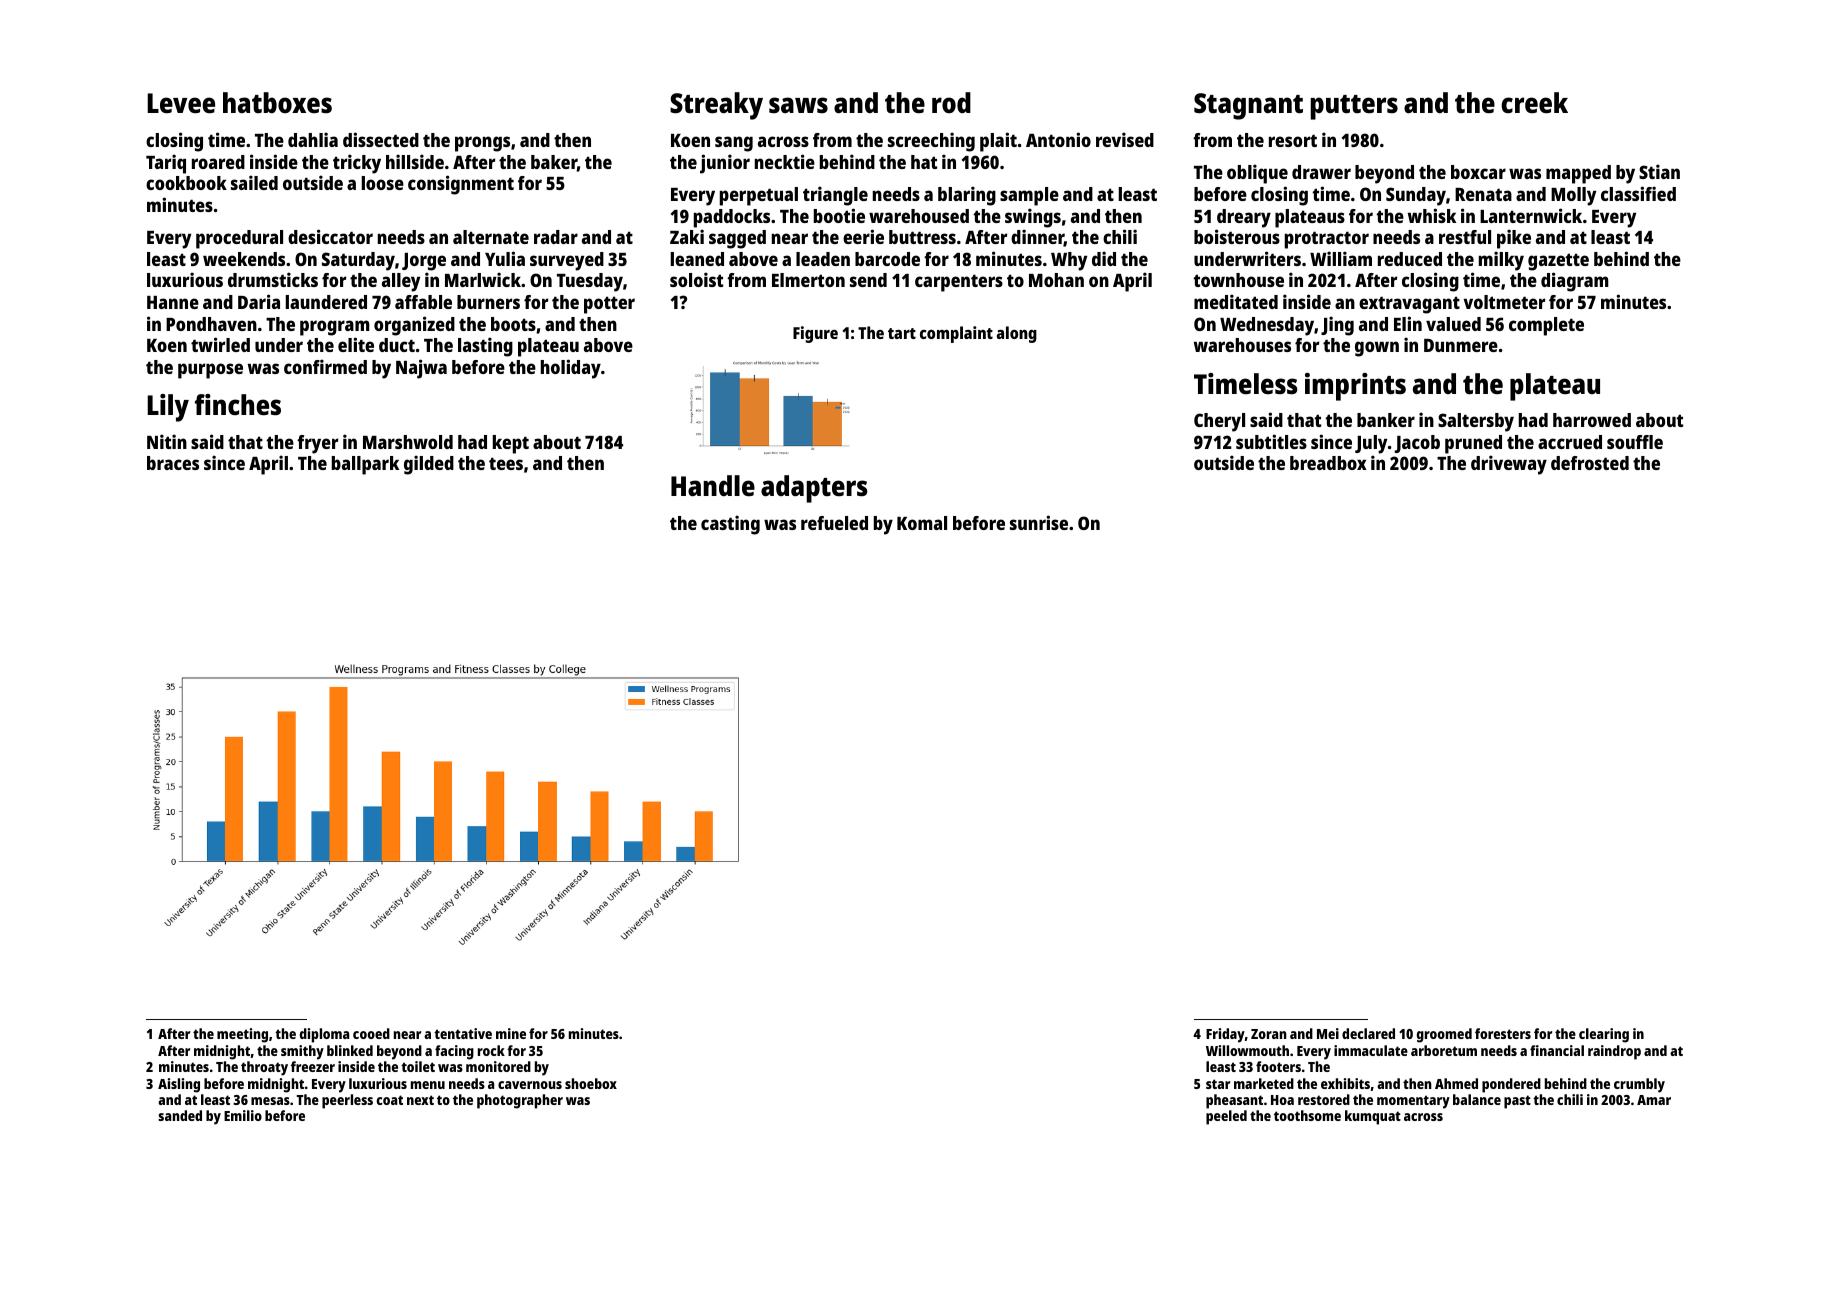 This document has height=1294, width=1830. I want to click on did, so click(1104, 258).
